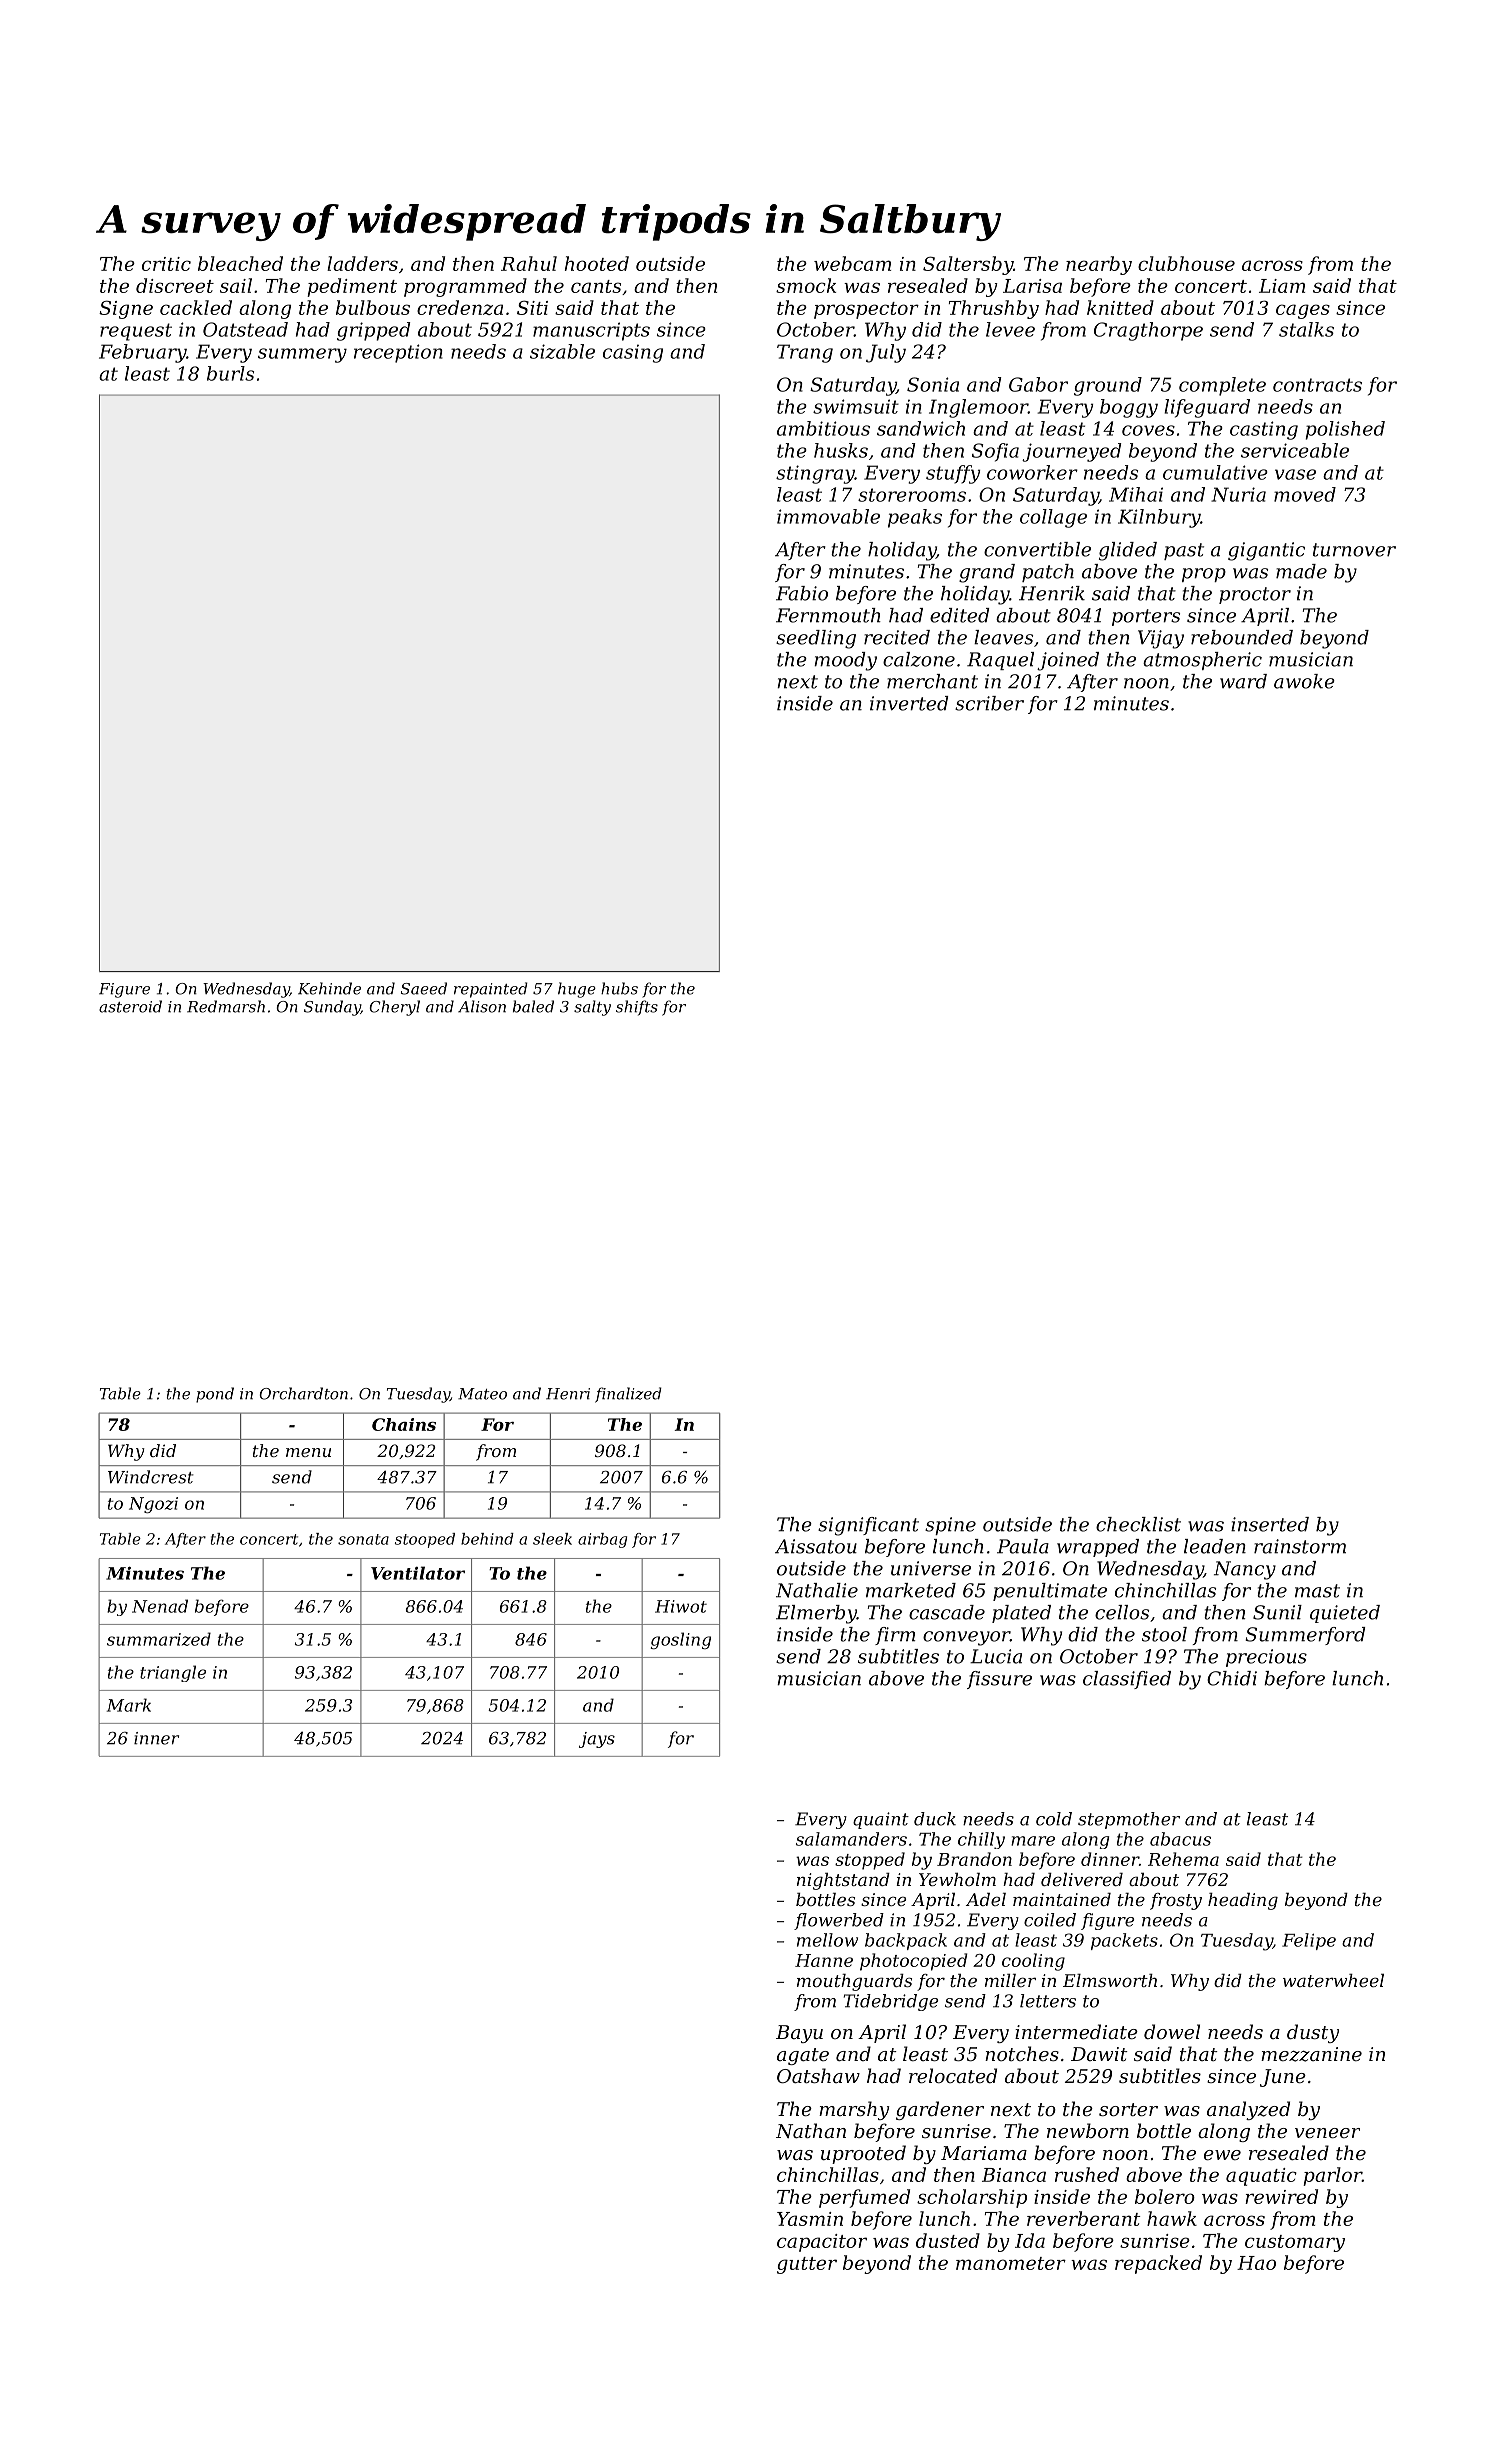  What do you see at coordinates (597, 1740) in the screenshot?
I see `jays` at bounding box center [597, 1740].
